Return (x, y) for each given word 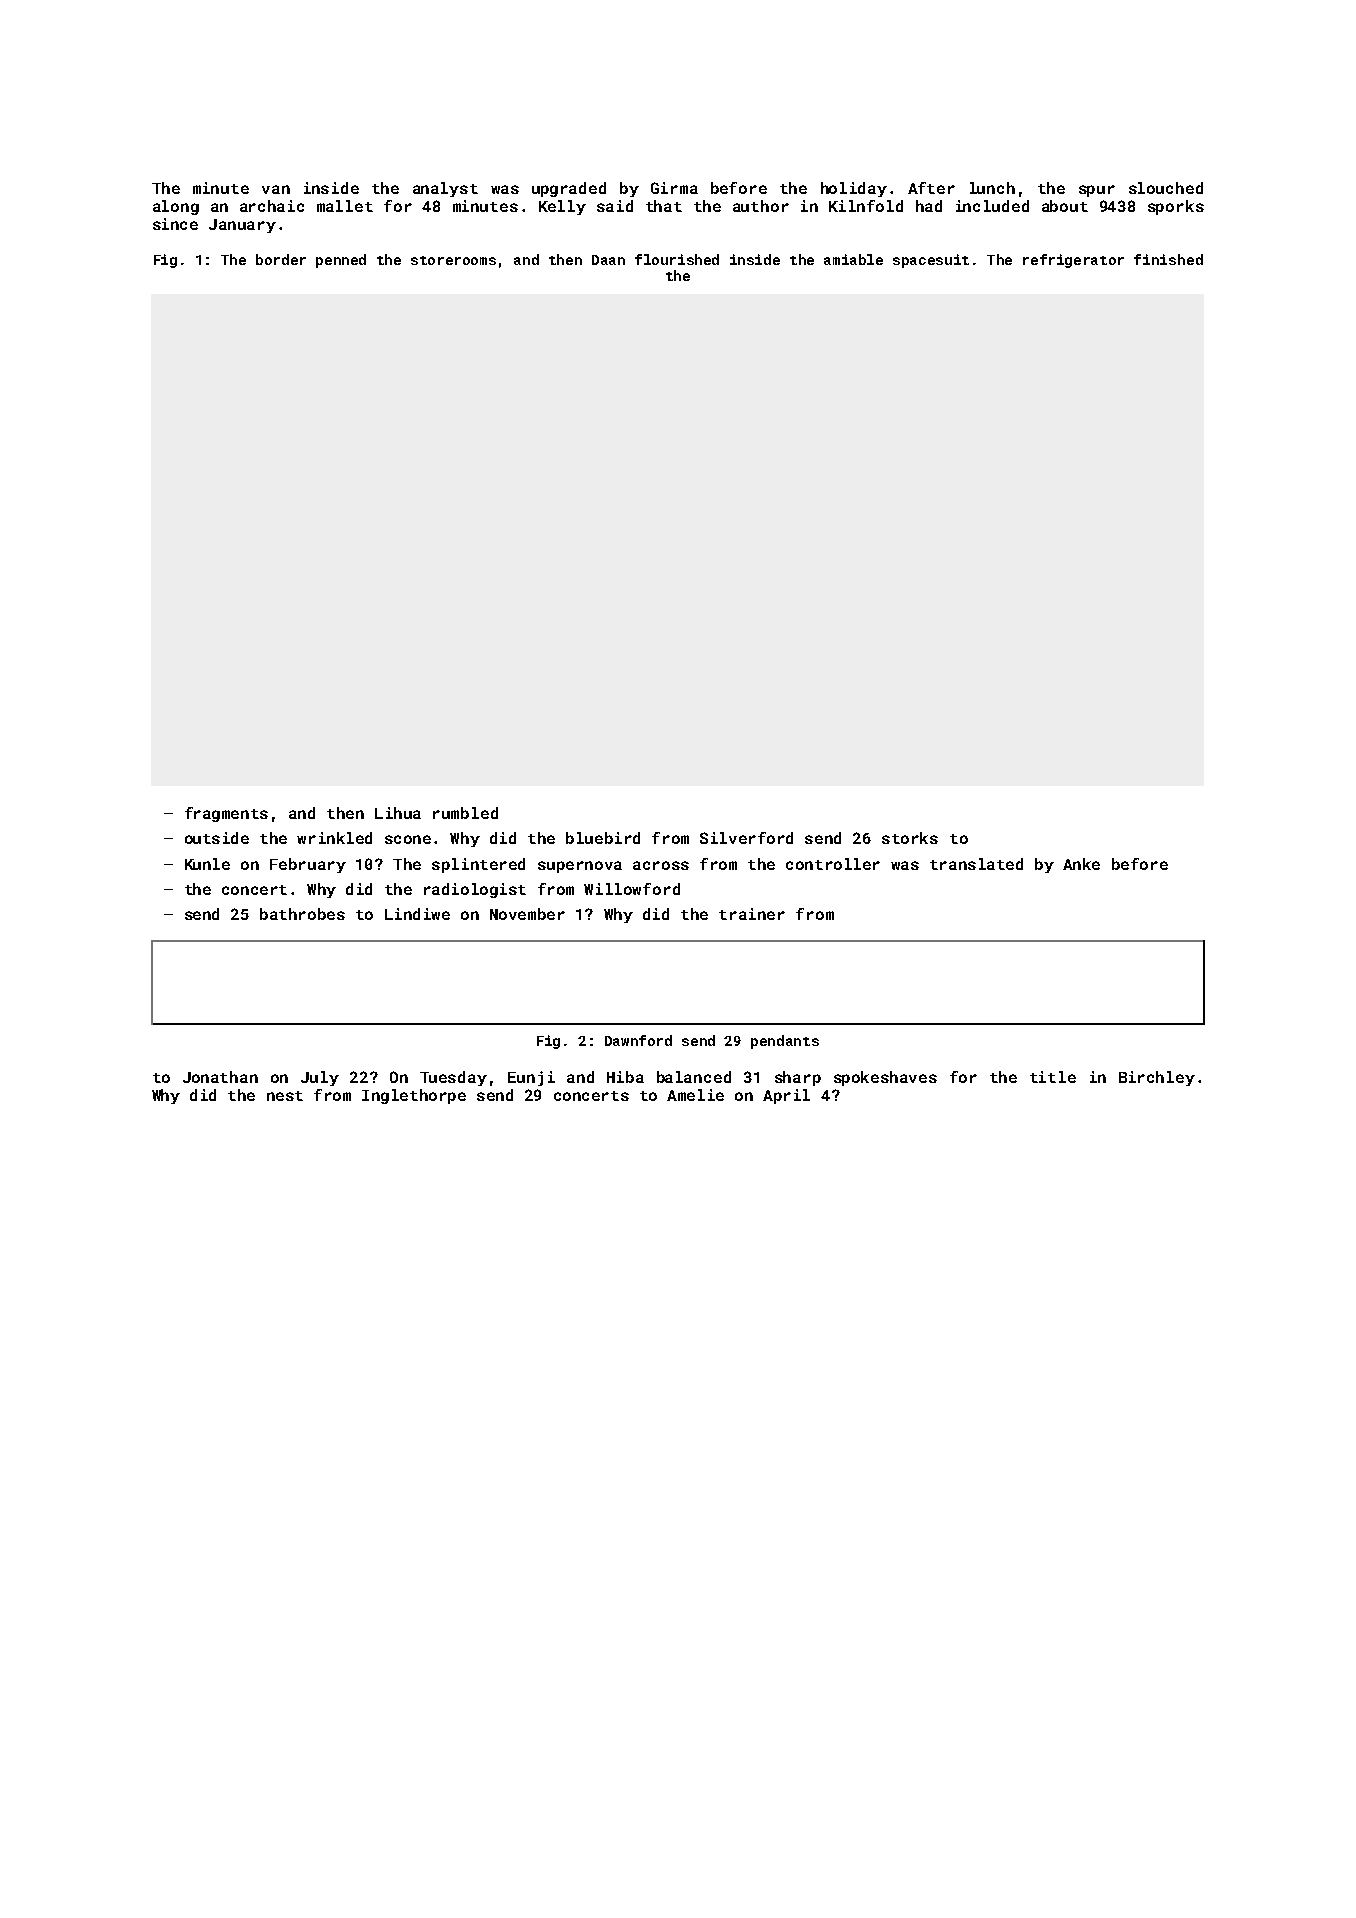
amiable (853, 259)
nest (285, 1096)
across (661, 865)
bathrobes (302, 914)
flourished (677, 259)
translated (976, 864)
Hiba (625, 1077)
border (281, 259)
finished (1168, 259)
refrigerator (1073, 261)
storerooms (453, 260)
